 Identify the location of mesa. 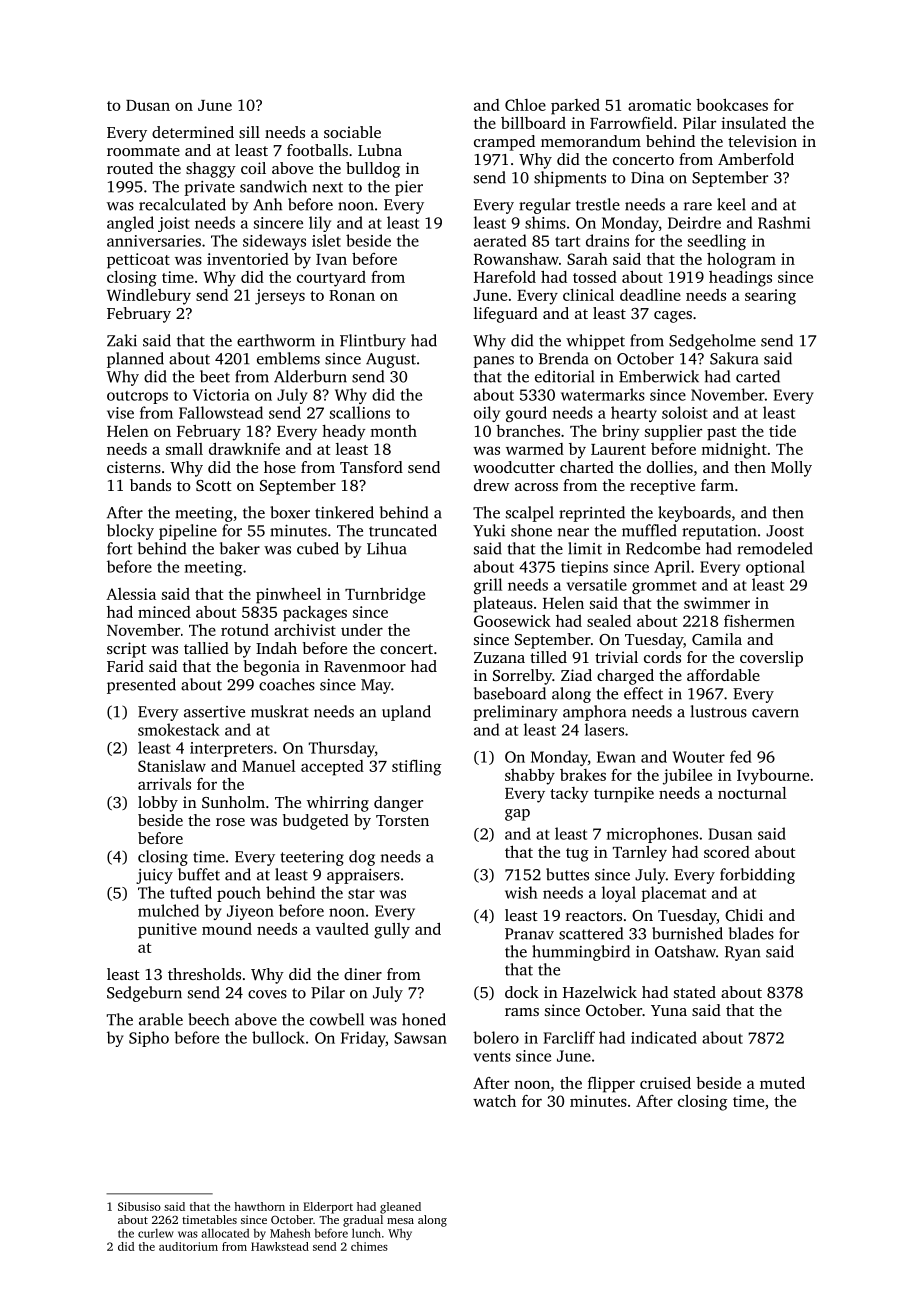
(400, 1221).
